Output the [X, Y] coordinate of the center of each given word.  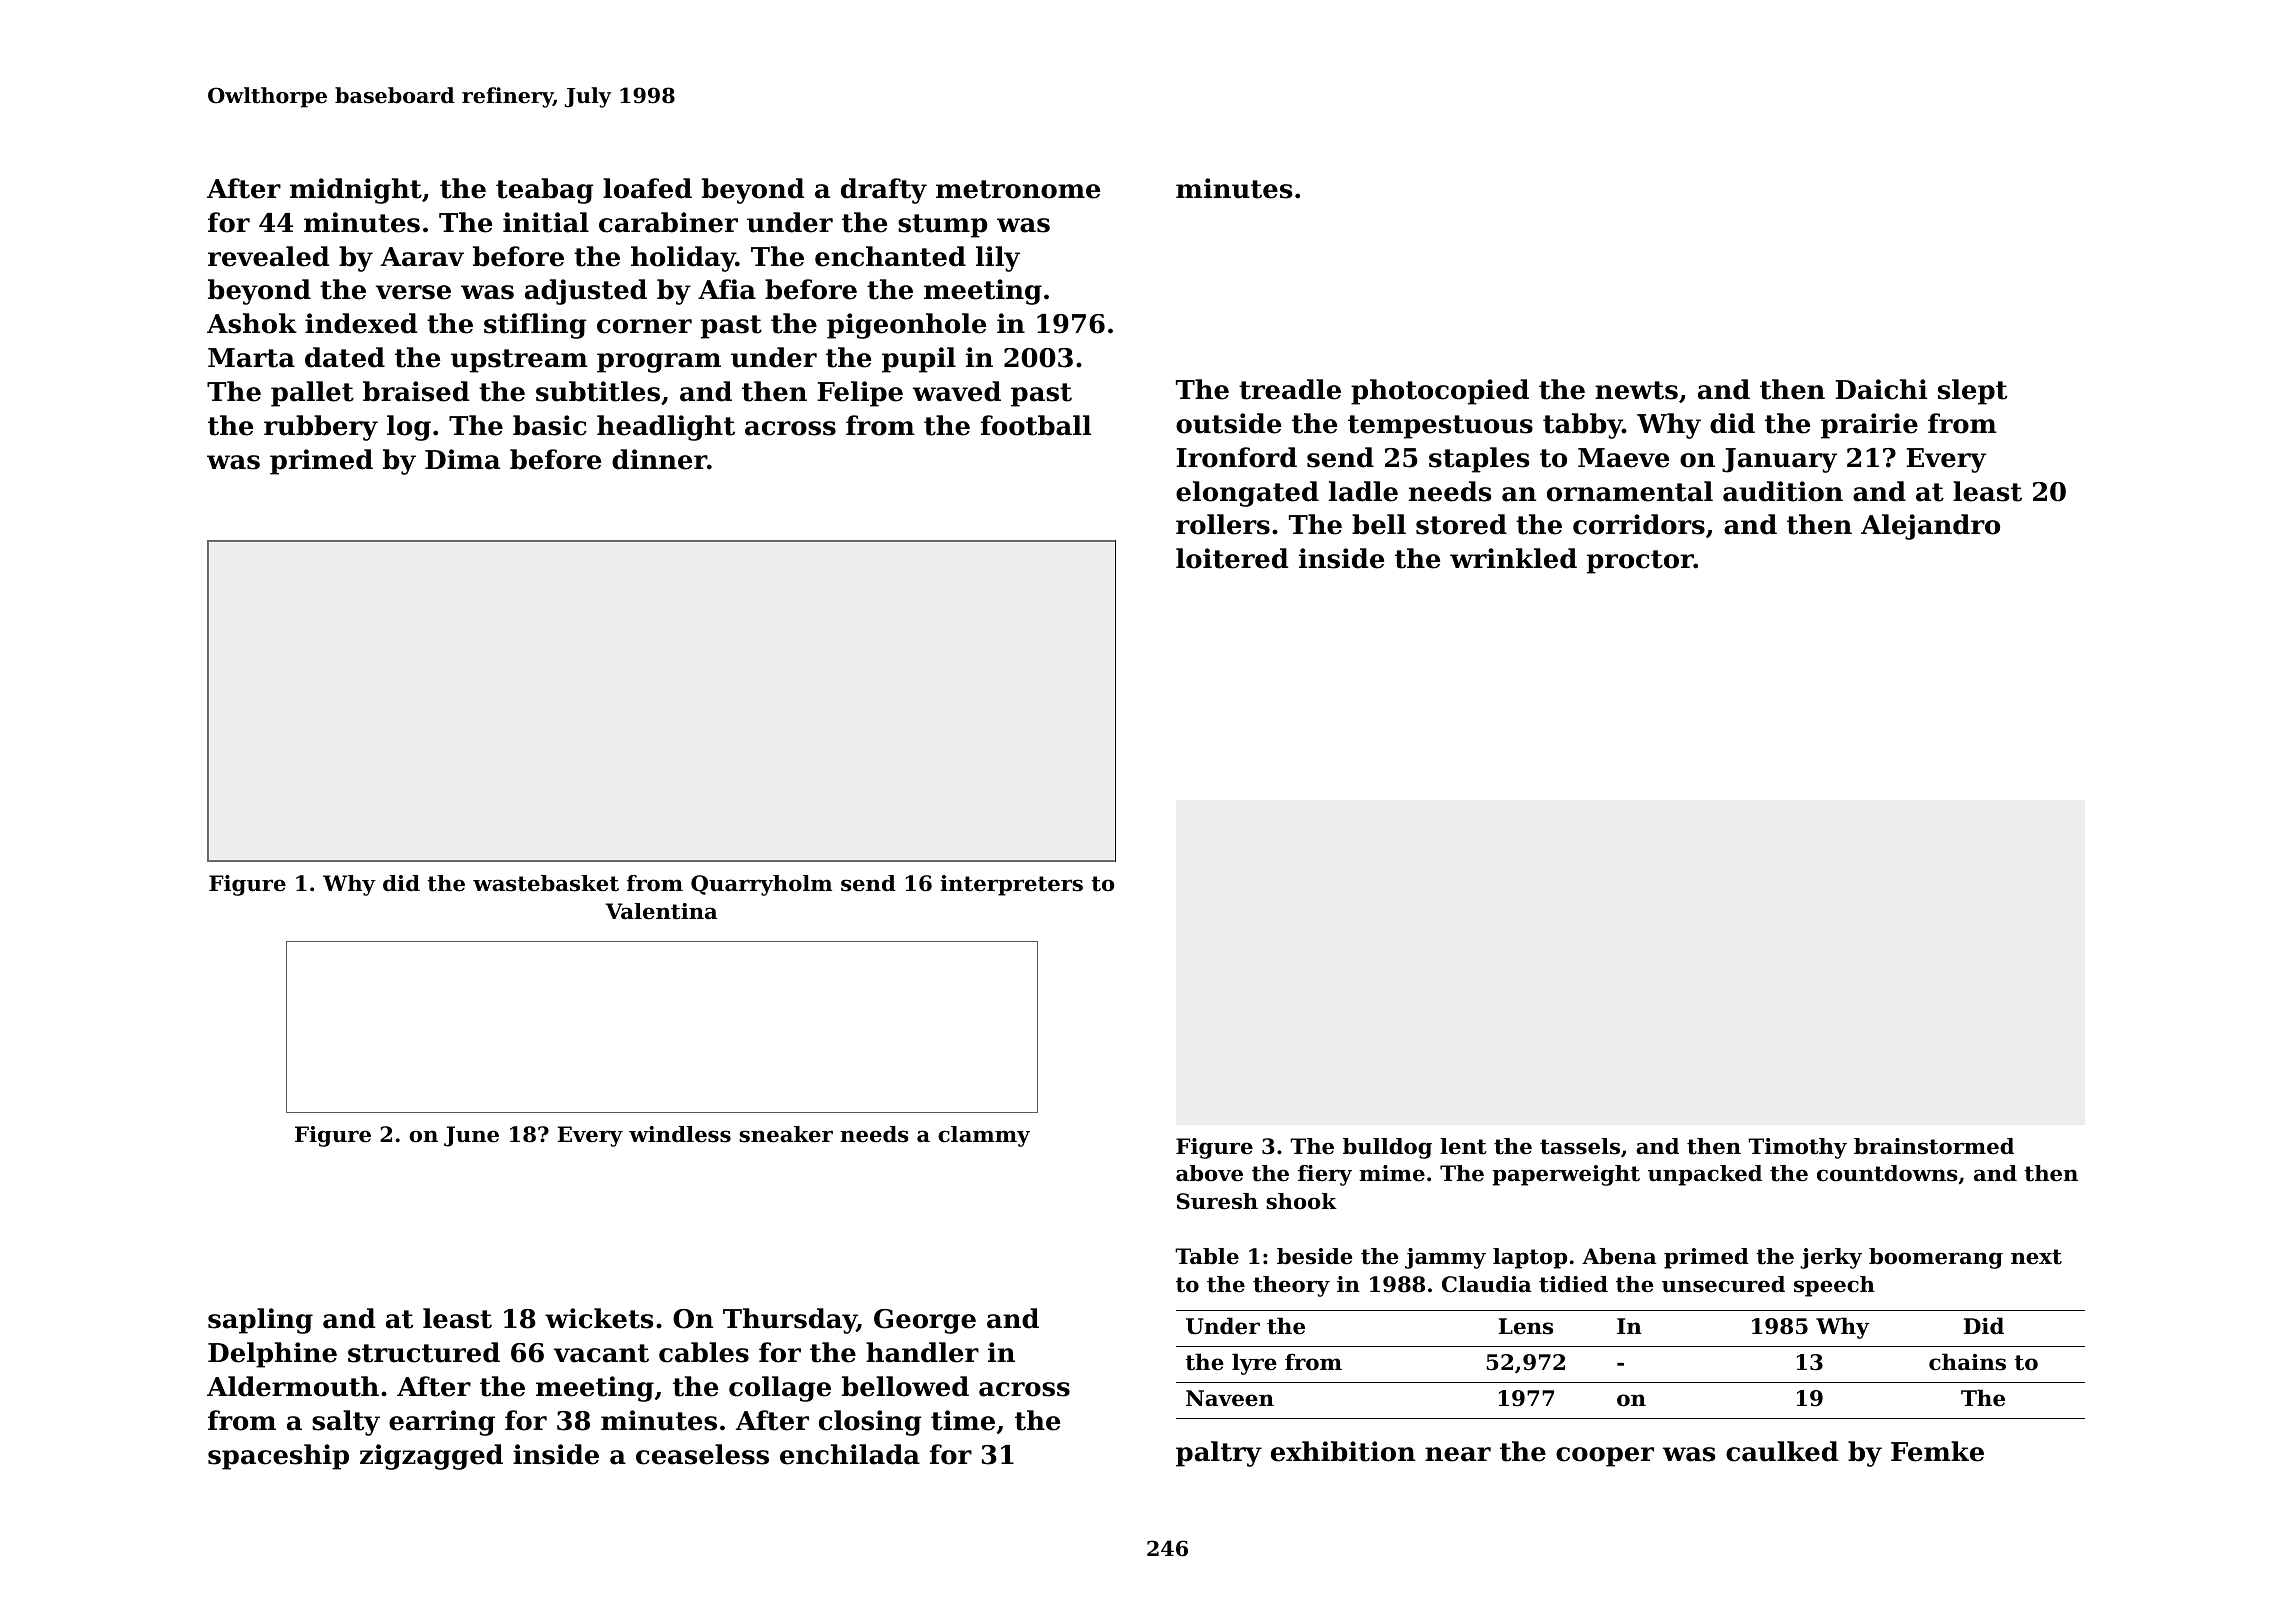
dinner [659, 459]
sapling [260, 1321]
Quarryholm [761, 885]
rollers [1223, 524]
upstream [519, 361]
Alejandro [1930, 527]
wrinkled [1513, 558]
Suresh [1217, 1201]
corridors [1639, 524]
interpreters [1011, 885]
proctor [1640, 562]
